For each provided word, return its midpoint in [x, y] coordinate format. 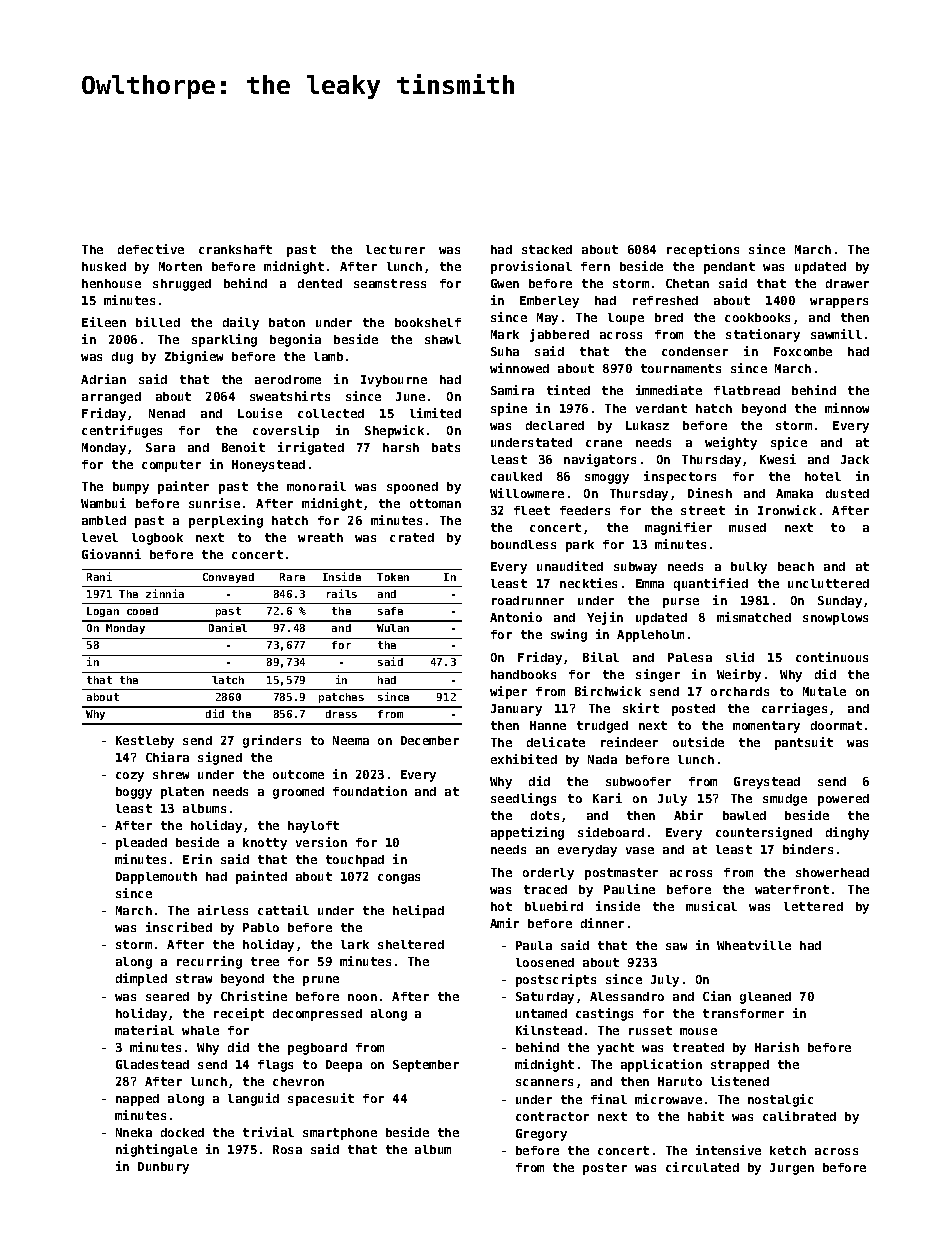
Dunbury [163, 1168]
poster [605, 1169]
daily [241, 323]
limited [435, 413]
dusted [847, 493]
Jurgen [792, 1169]
